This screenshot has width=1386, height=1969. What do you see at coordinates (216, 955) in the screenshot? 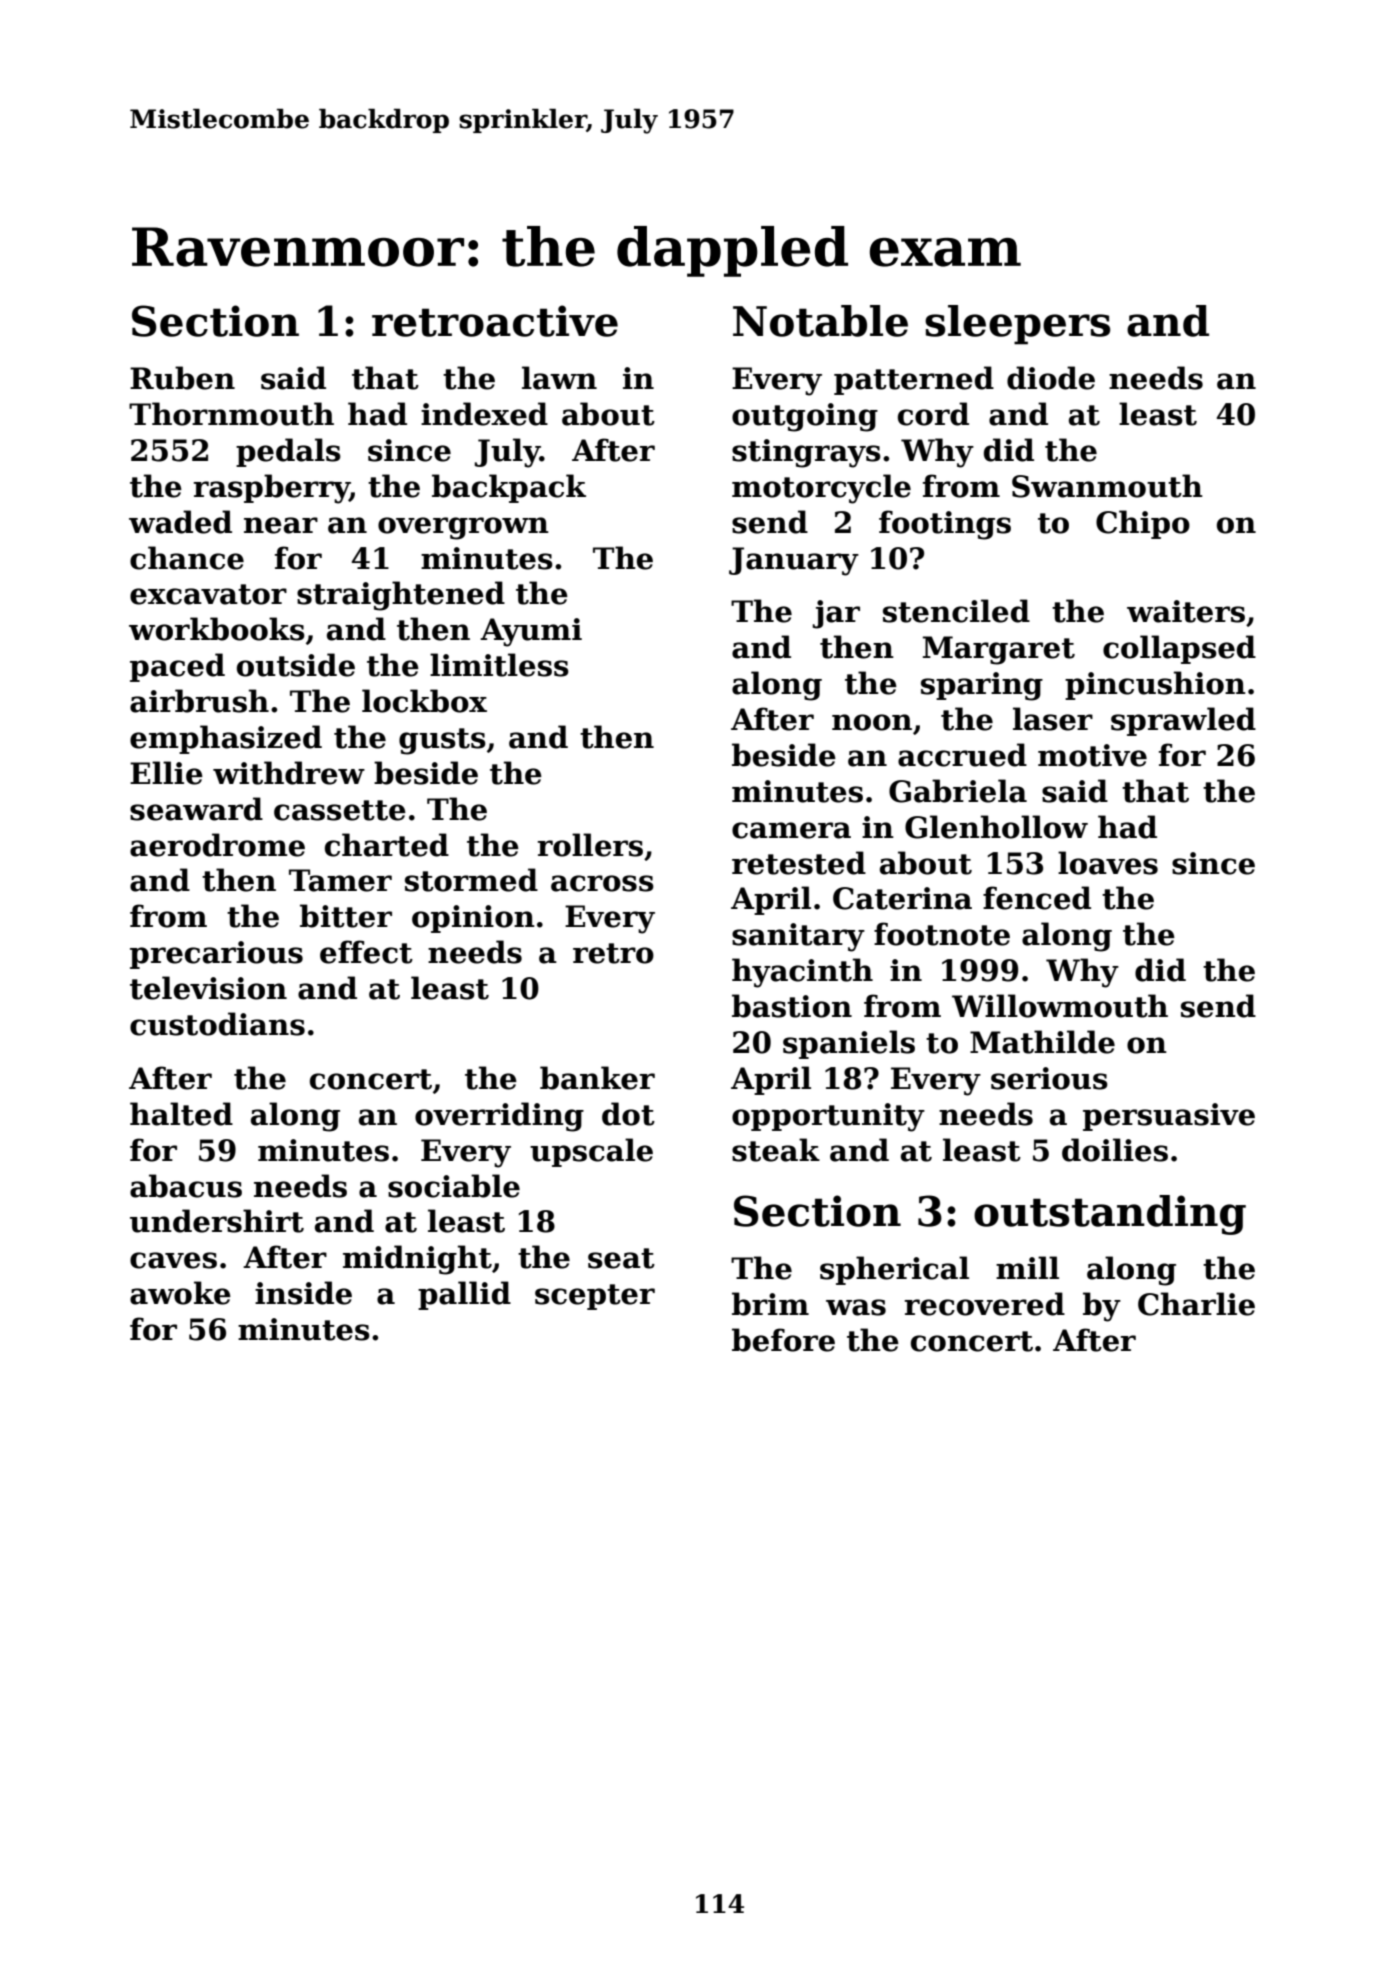
I see `precarious` at bounding box center [216, 955].
